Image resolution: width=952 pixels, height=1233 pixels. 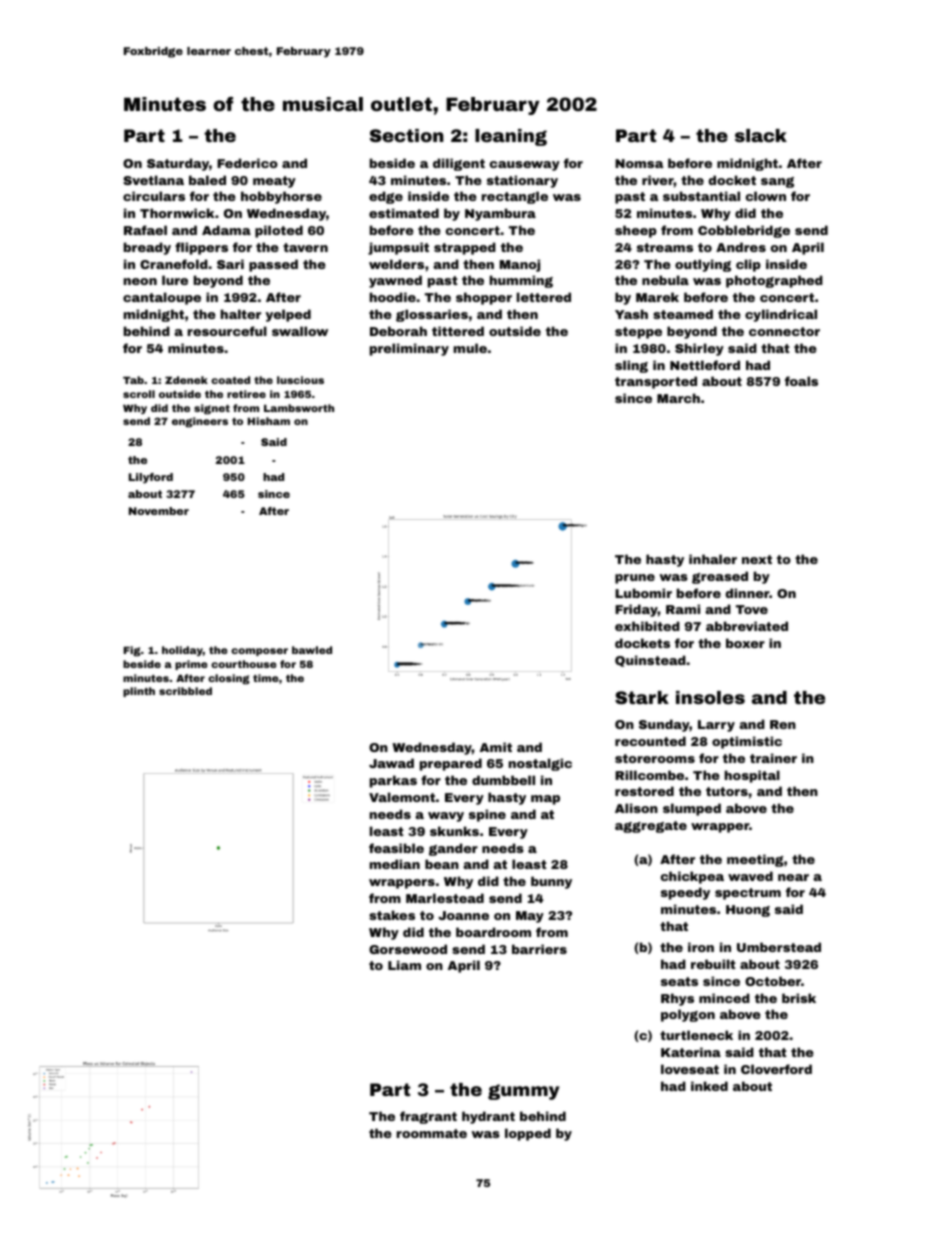 I want to click on slack, so click(x=761, y=135).
